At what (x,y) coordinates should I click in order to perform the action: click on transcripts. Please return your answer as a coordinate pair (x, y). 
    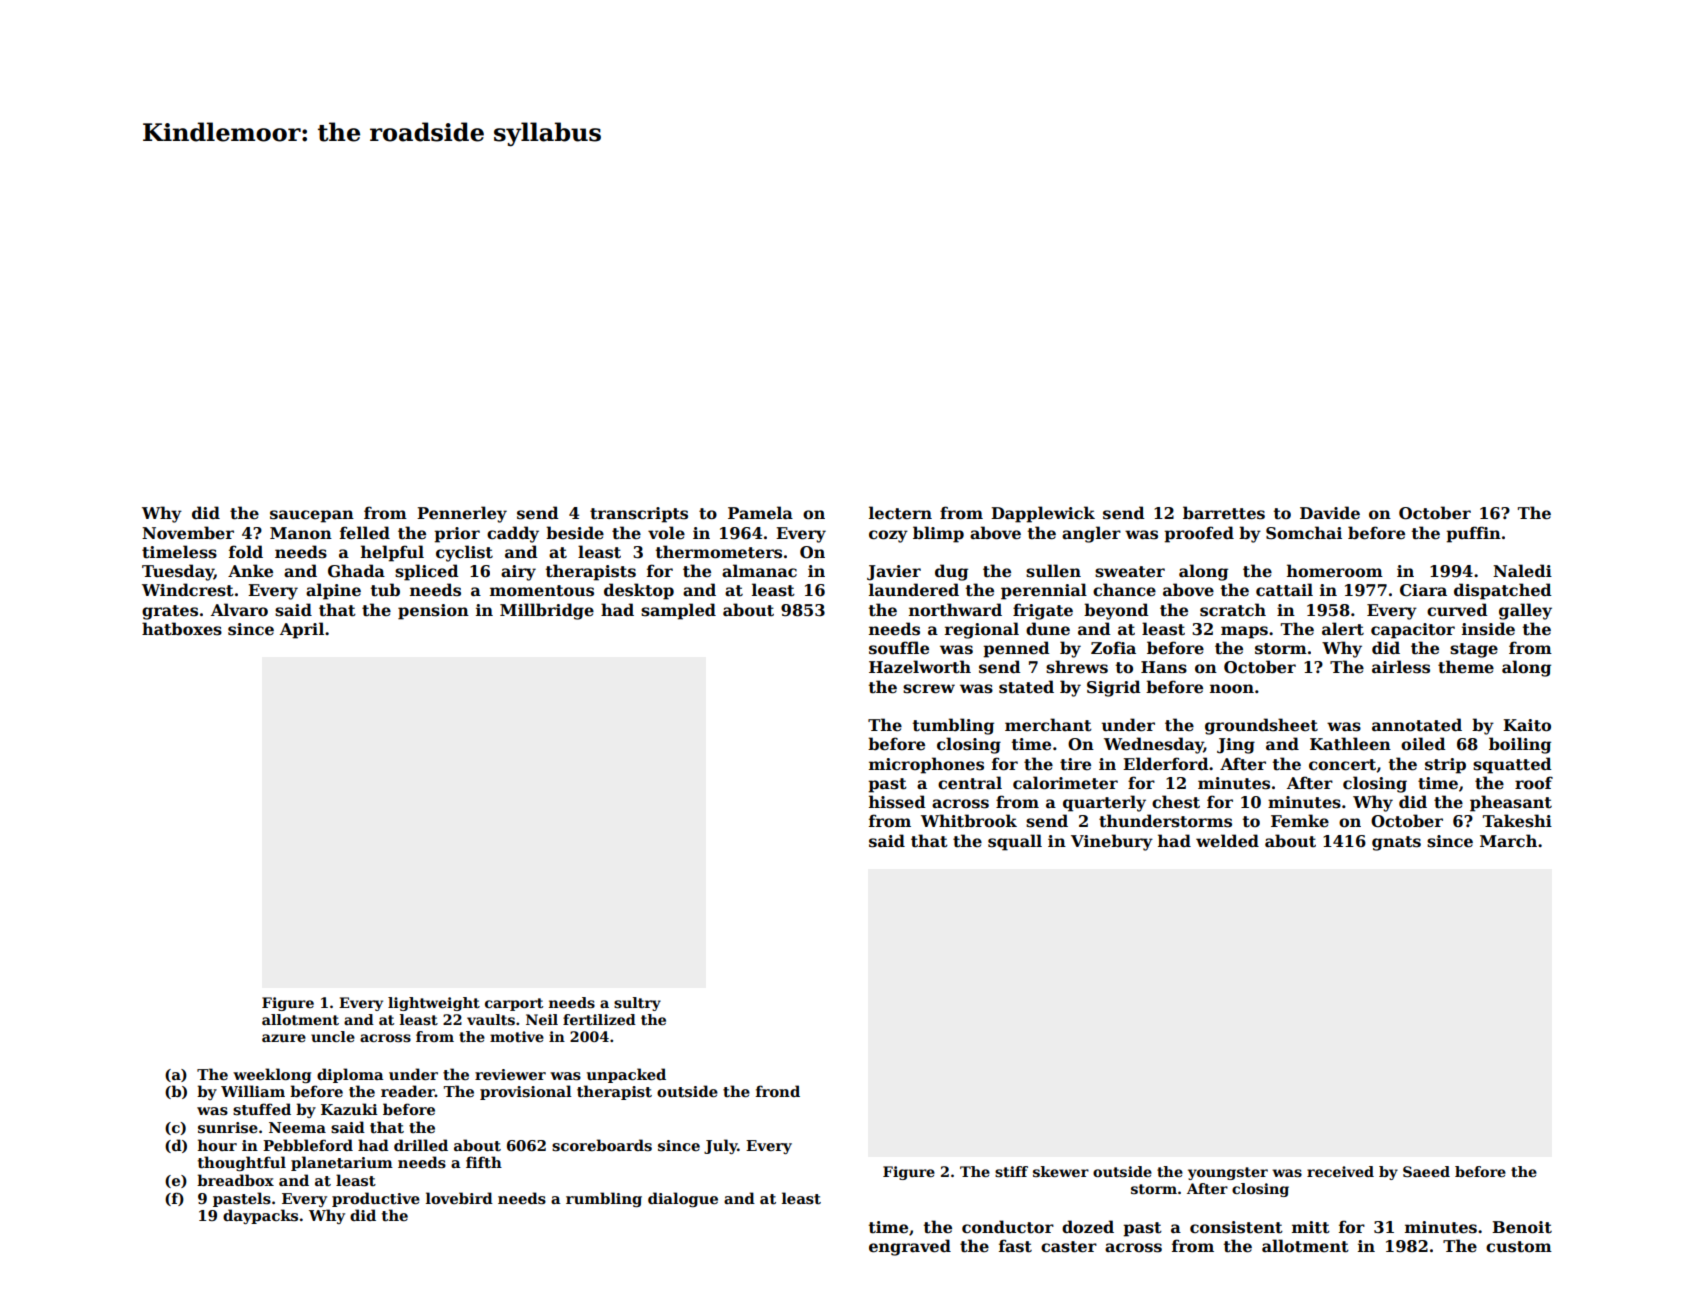
    Looking at the image, I should click on (639, 515).
